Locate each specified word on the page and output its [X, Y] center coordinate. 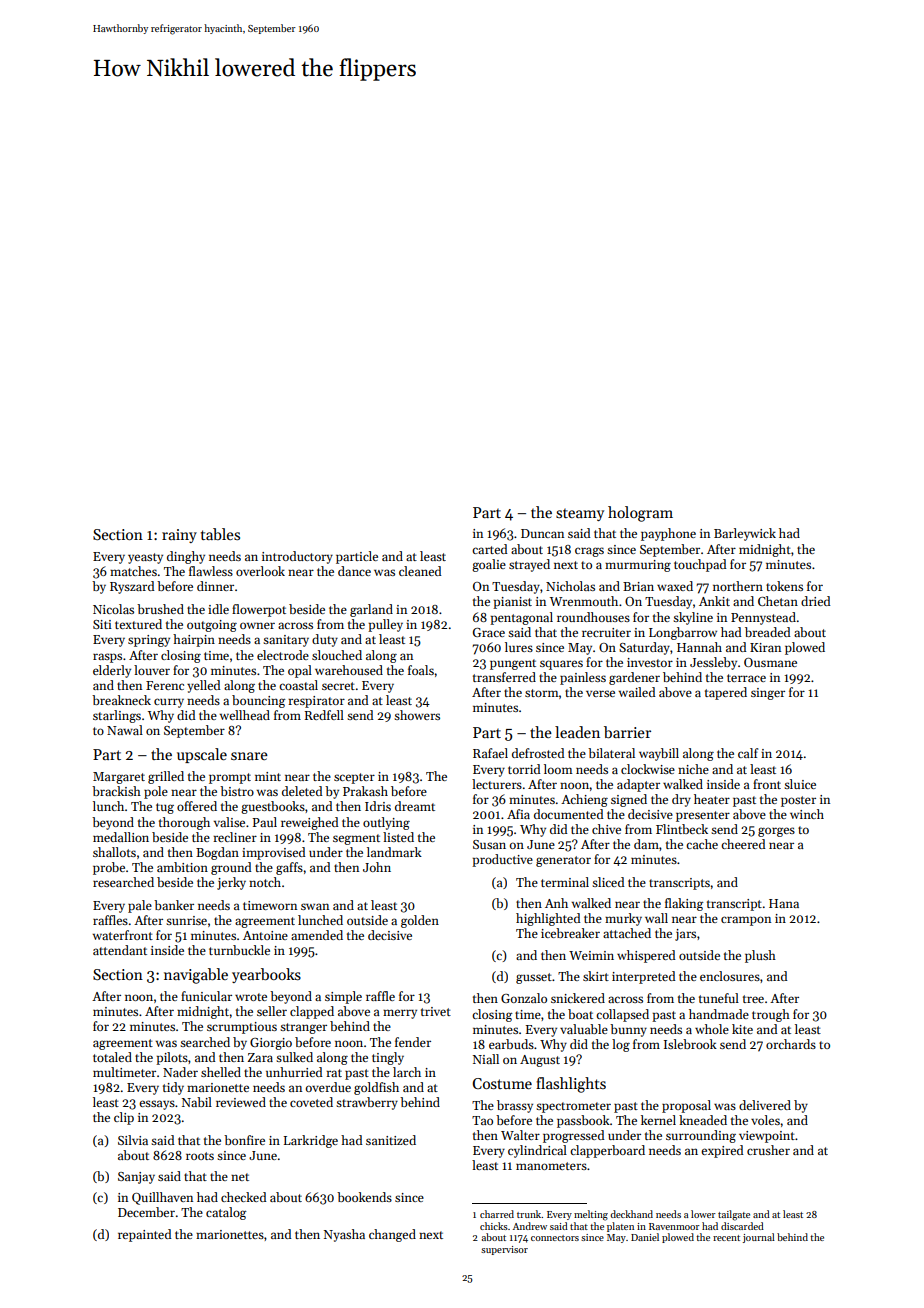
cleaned [420, 571]
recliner [235, 837]
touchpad [700, 565]
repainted [144, 1235]
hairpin [194, 640]
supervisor [504, 1250]
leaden [577, 732]
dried [815, 601]
